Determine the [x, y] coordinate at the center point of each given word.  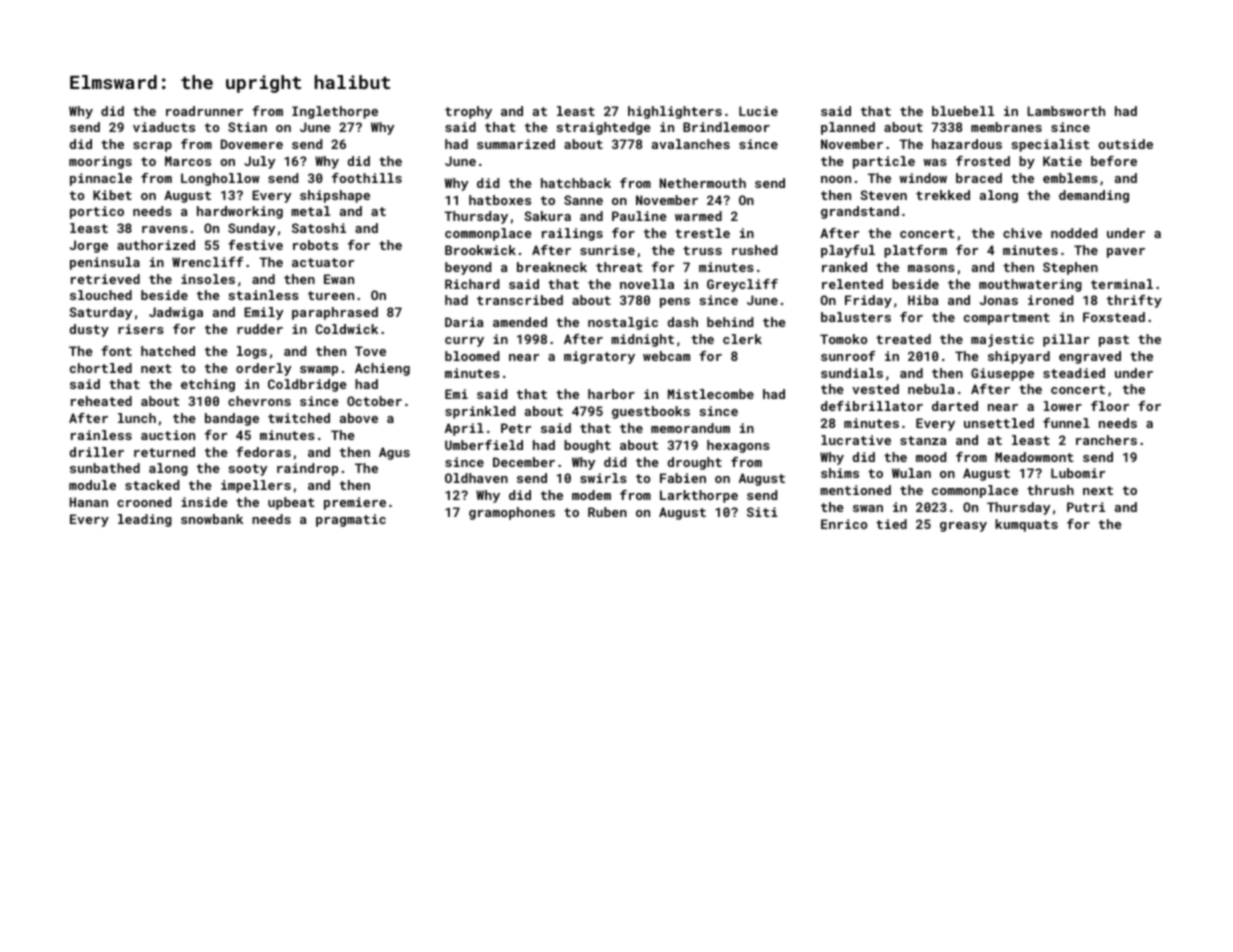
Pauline [639, 216]
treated [903, 339]
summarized [516, 144]
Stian [247, 127]
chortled [101, 368]
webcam [666, 356]
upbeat [291, 503]
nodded [1074, 233]
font [116, 351]
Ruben [607, 512]
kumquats [1026, 525]
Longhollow [220, 179]
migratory [599, 357]
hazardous [967, 144]
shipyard [1019, 357]
